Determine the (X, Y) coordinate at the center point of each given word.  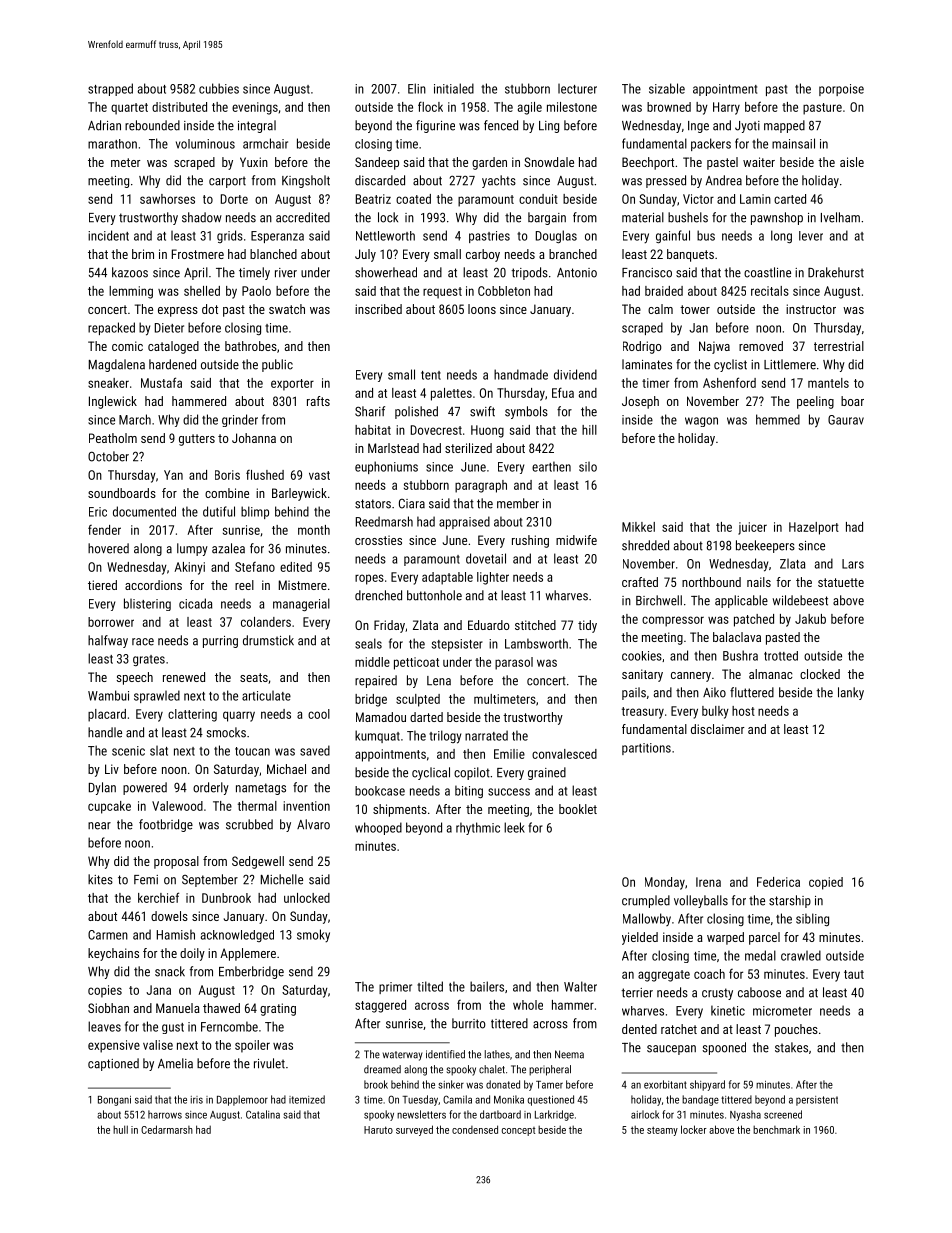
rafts (318, 401)
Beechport (648, 163)
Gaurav (846, 420)
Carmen (108, 935)
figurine (435, 126)
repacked (111, 328)
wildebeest (800, 600)
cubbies (219, 88)
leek (514, 827)
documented (144, 511)
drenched (378, 595)
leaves (104, 1026)
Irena (708, 882)
